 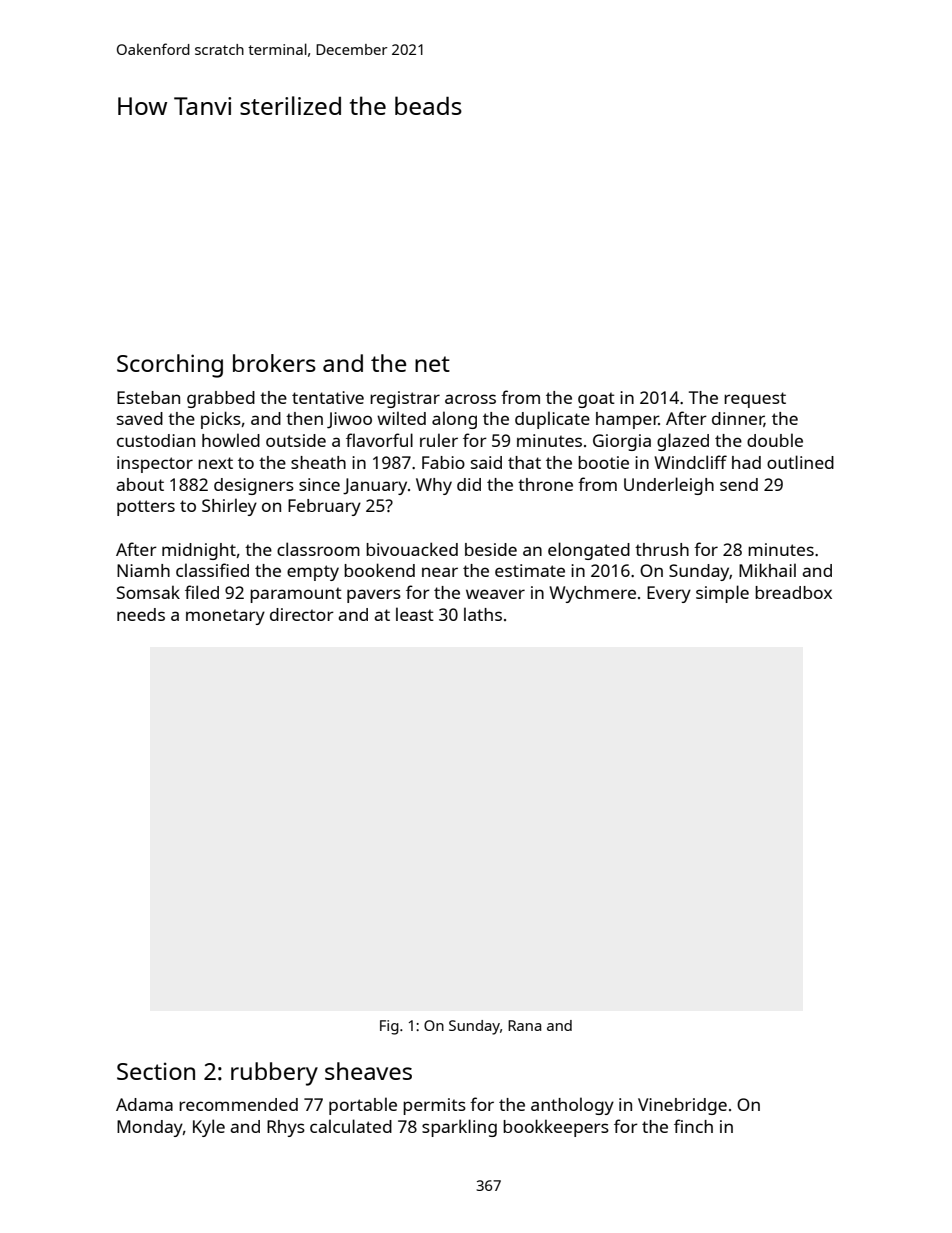 I want to click on least, so click(x=415, y=614).
